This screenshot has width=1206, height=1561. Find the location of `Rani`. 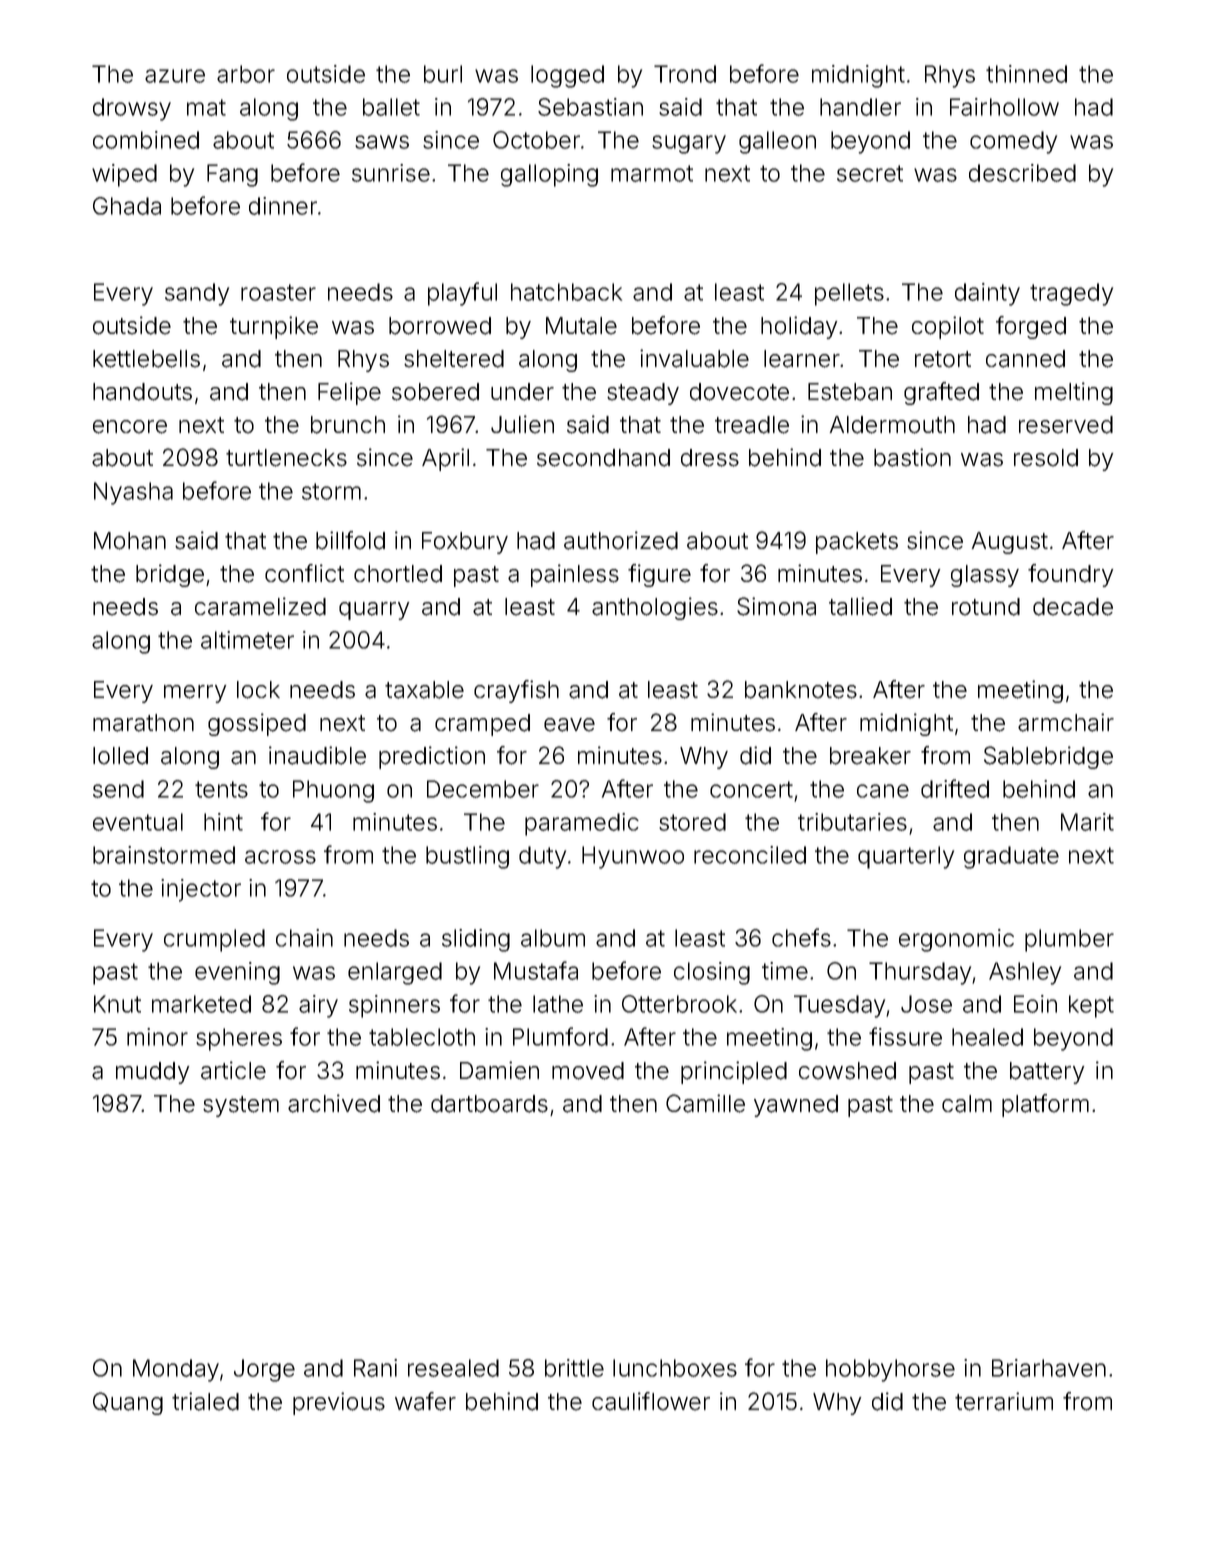

Rani is located at coordinates (375, 1368).
